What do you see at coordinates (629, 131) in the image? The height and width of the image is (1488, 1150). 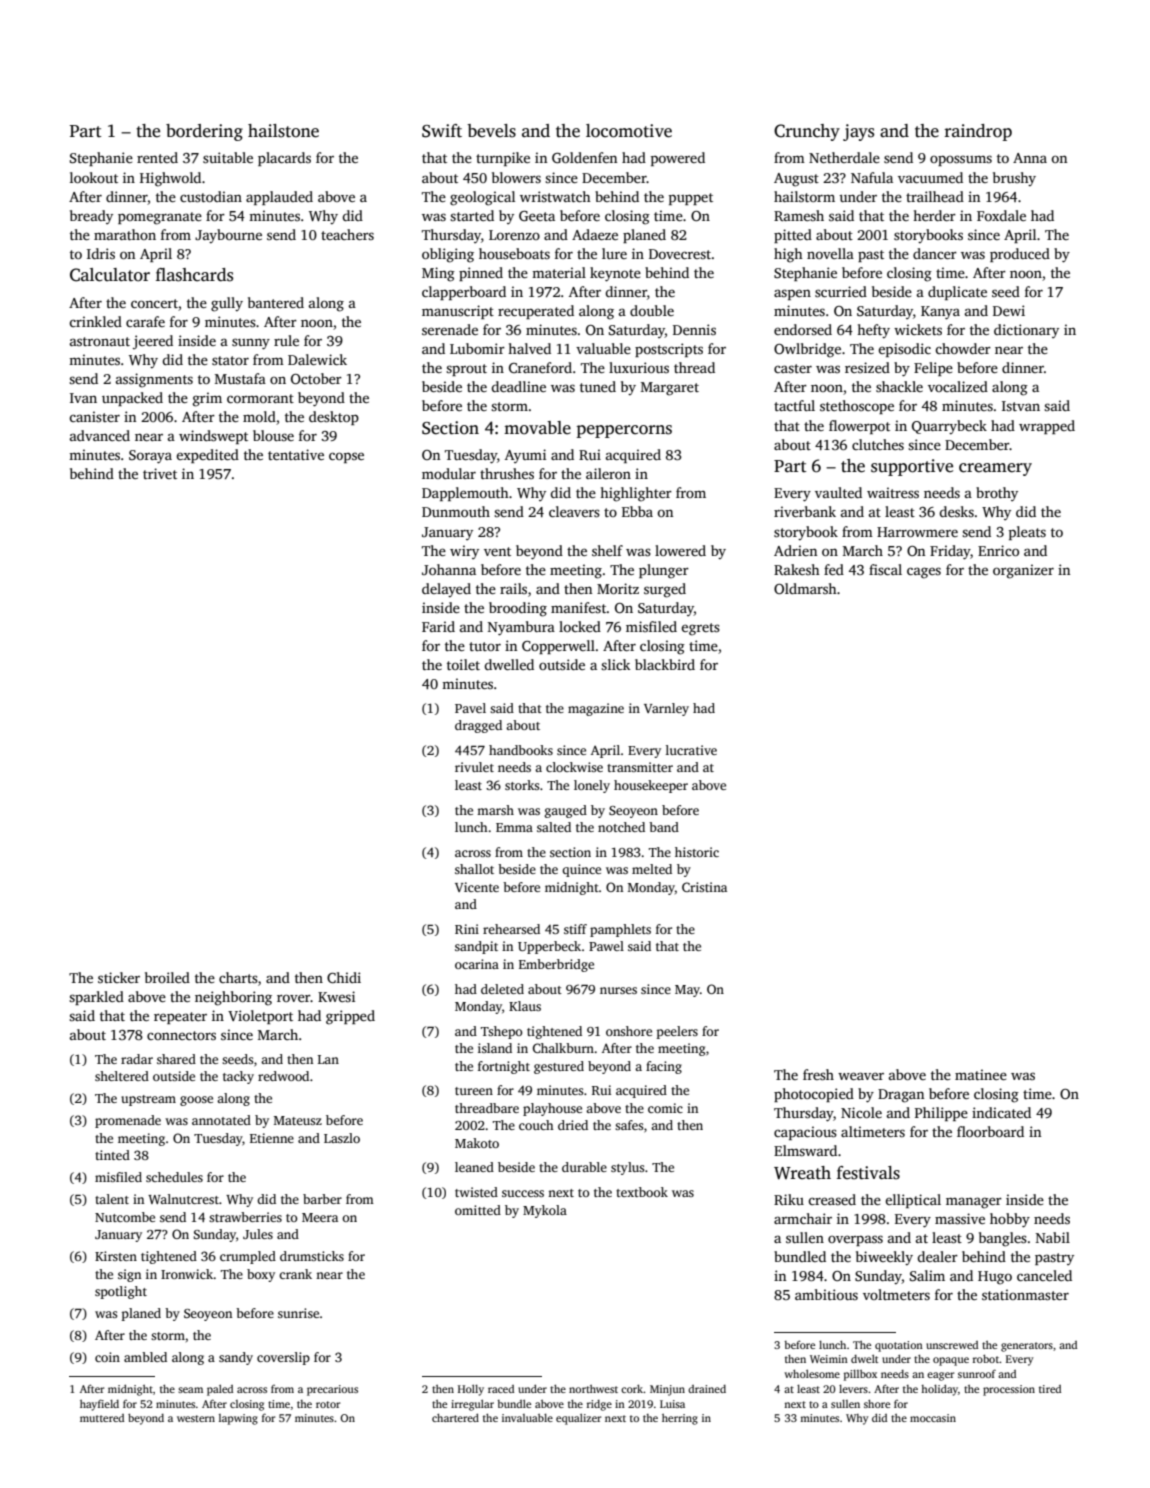 I see `locomotive` at bounding box center [629, 131].
